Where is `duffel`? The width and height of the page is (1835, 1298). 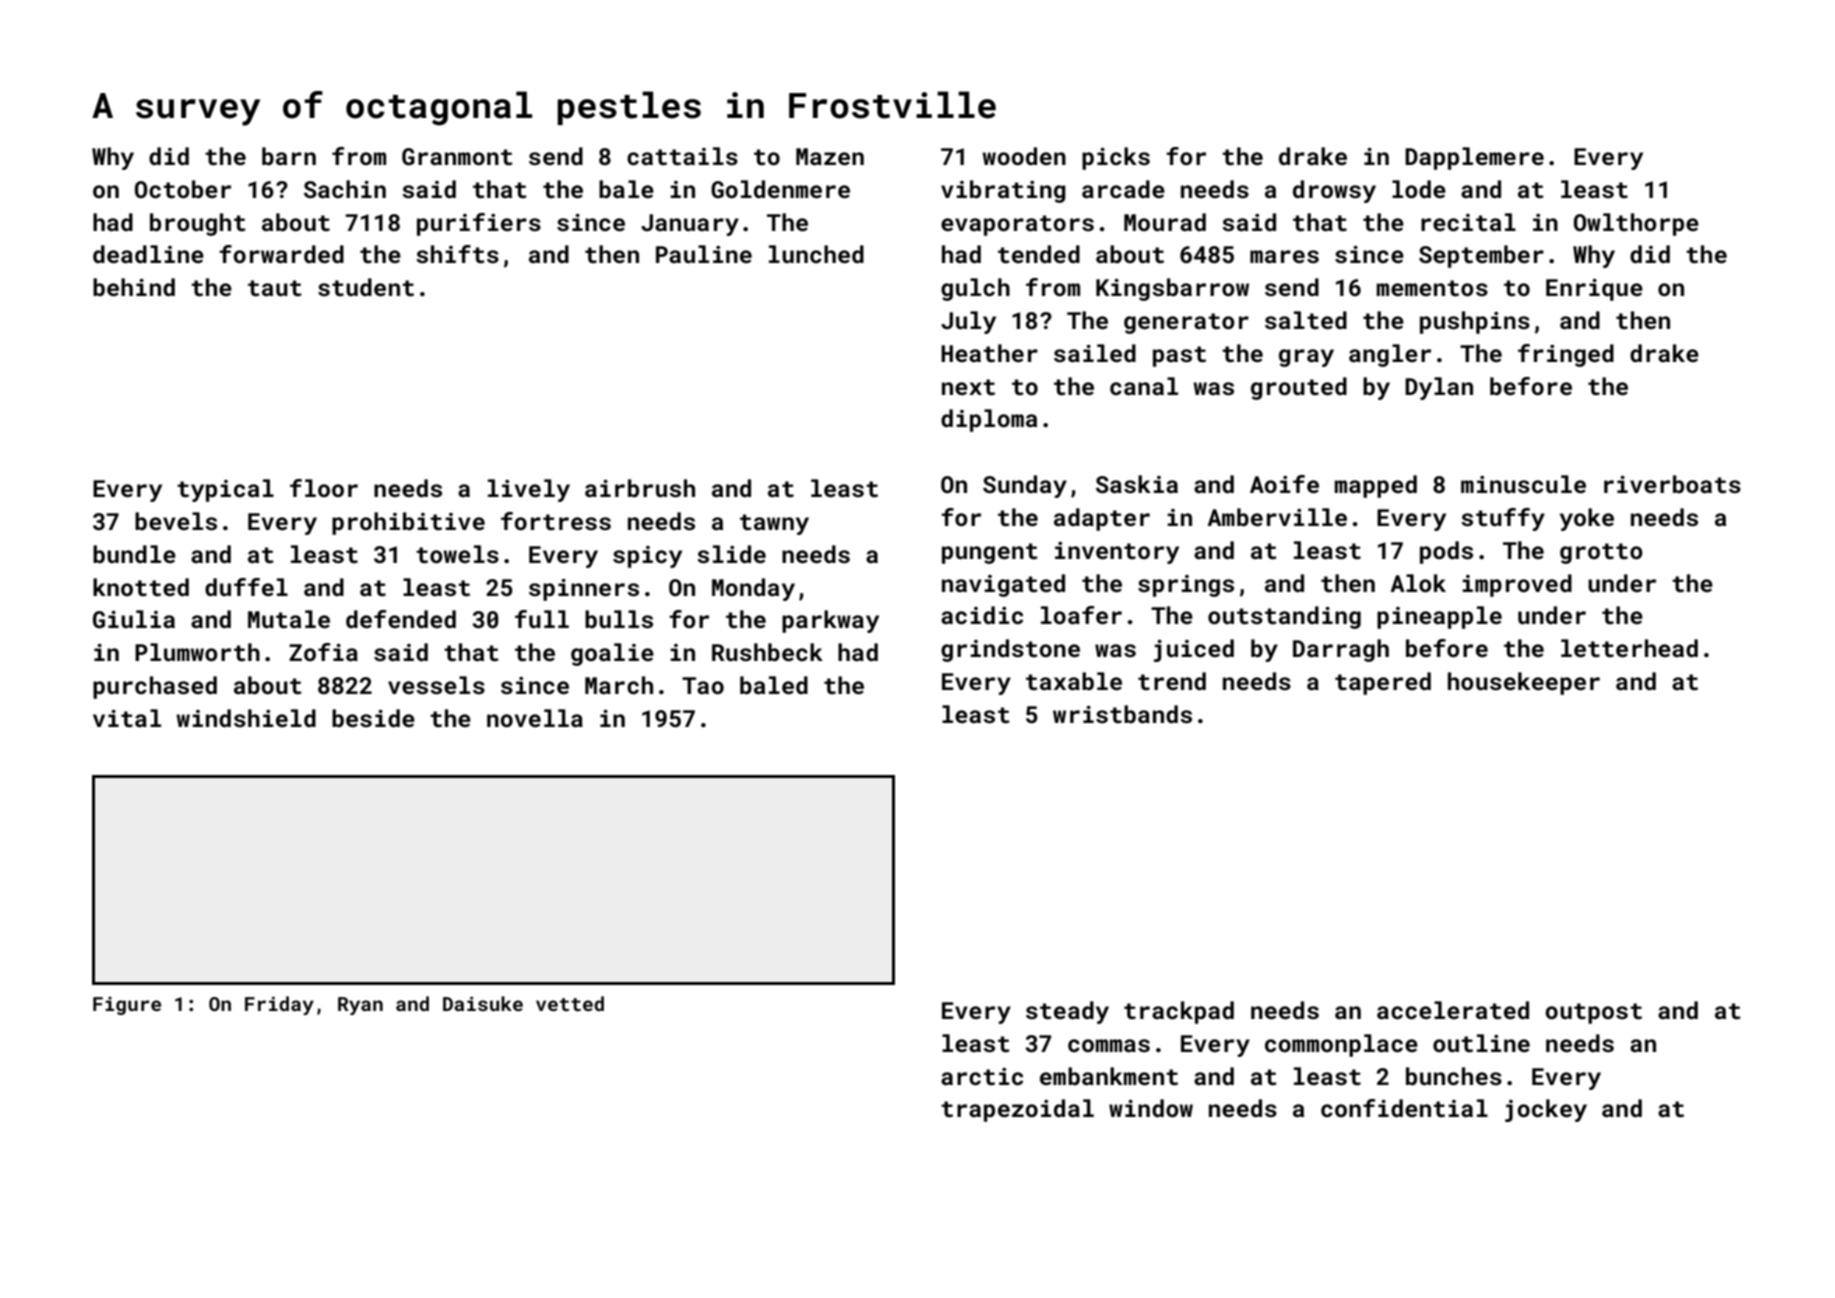
duffel is located at coordinates (246, 587).
